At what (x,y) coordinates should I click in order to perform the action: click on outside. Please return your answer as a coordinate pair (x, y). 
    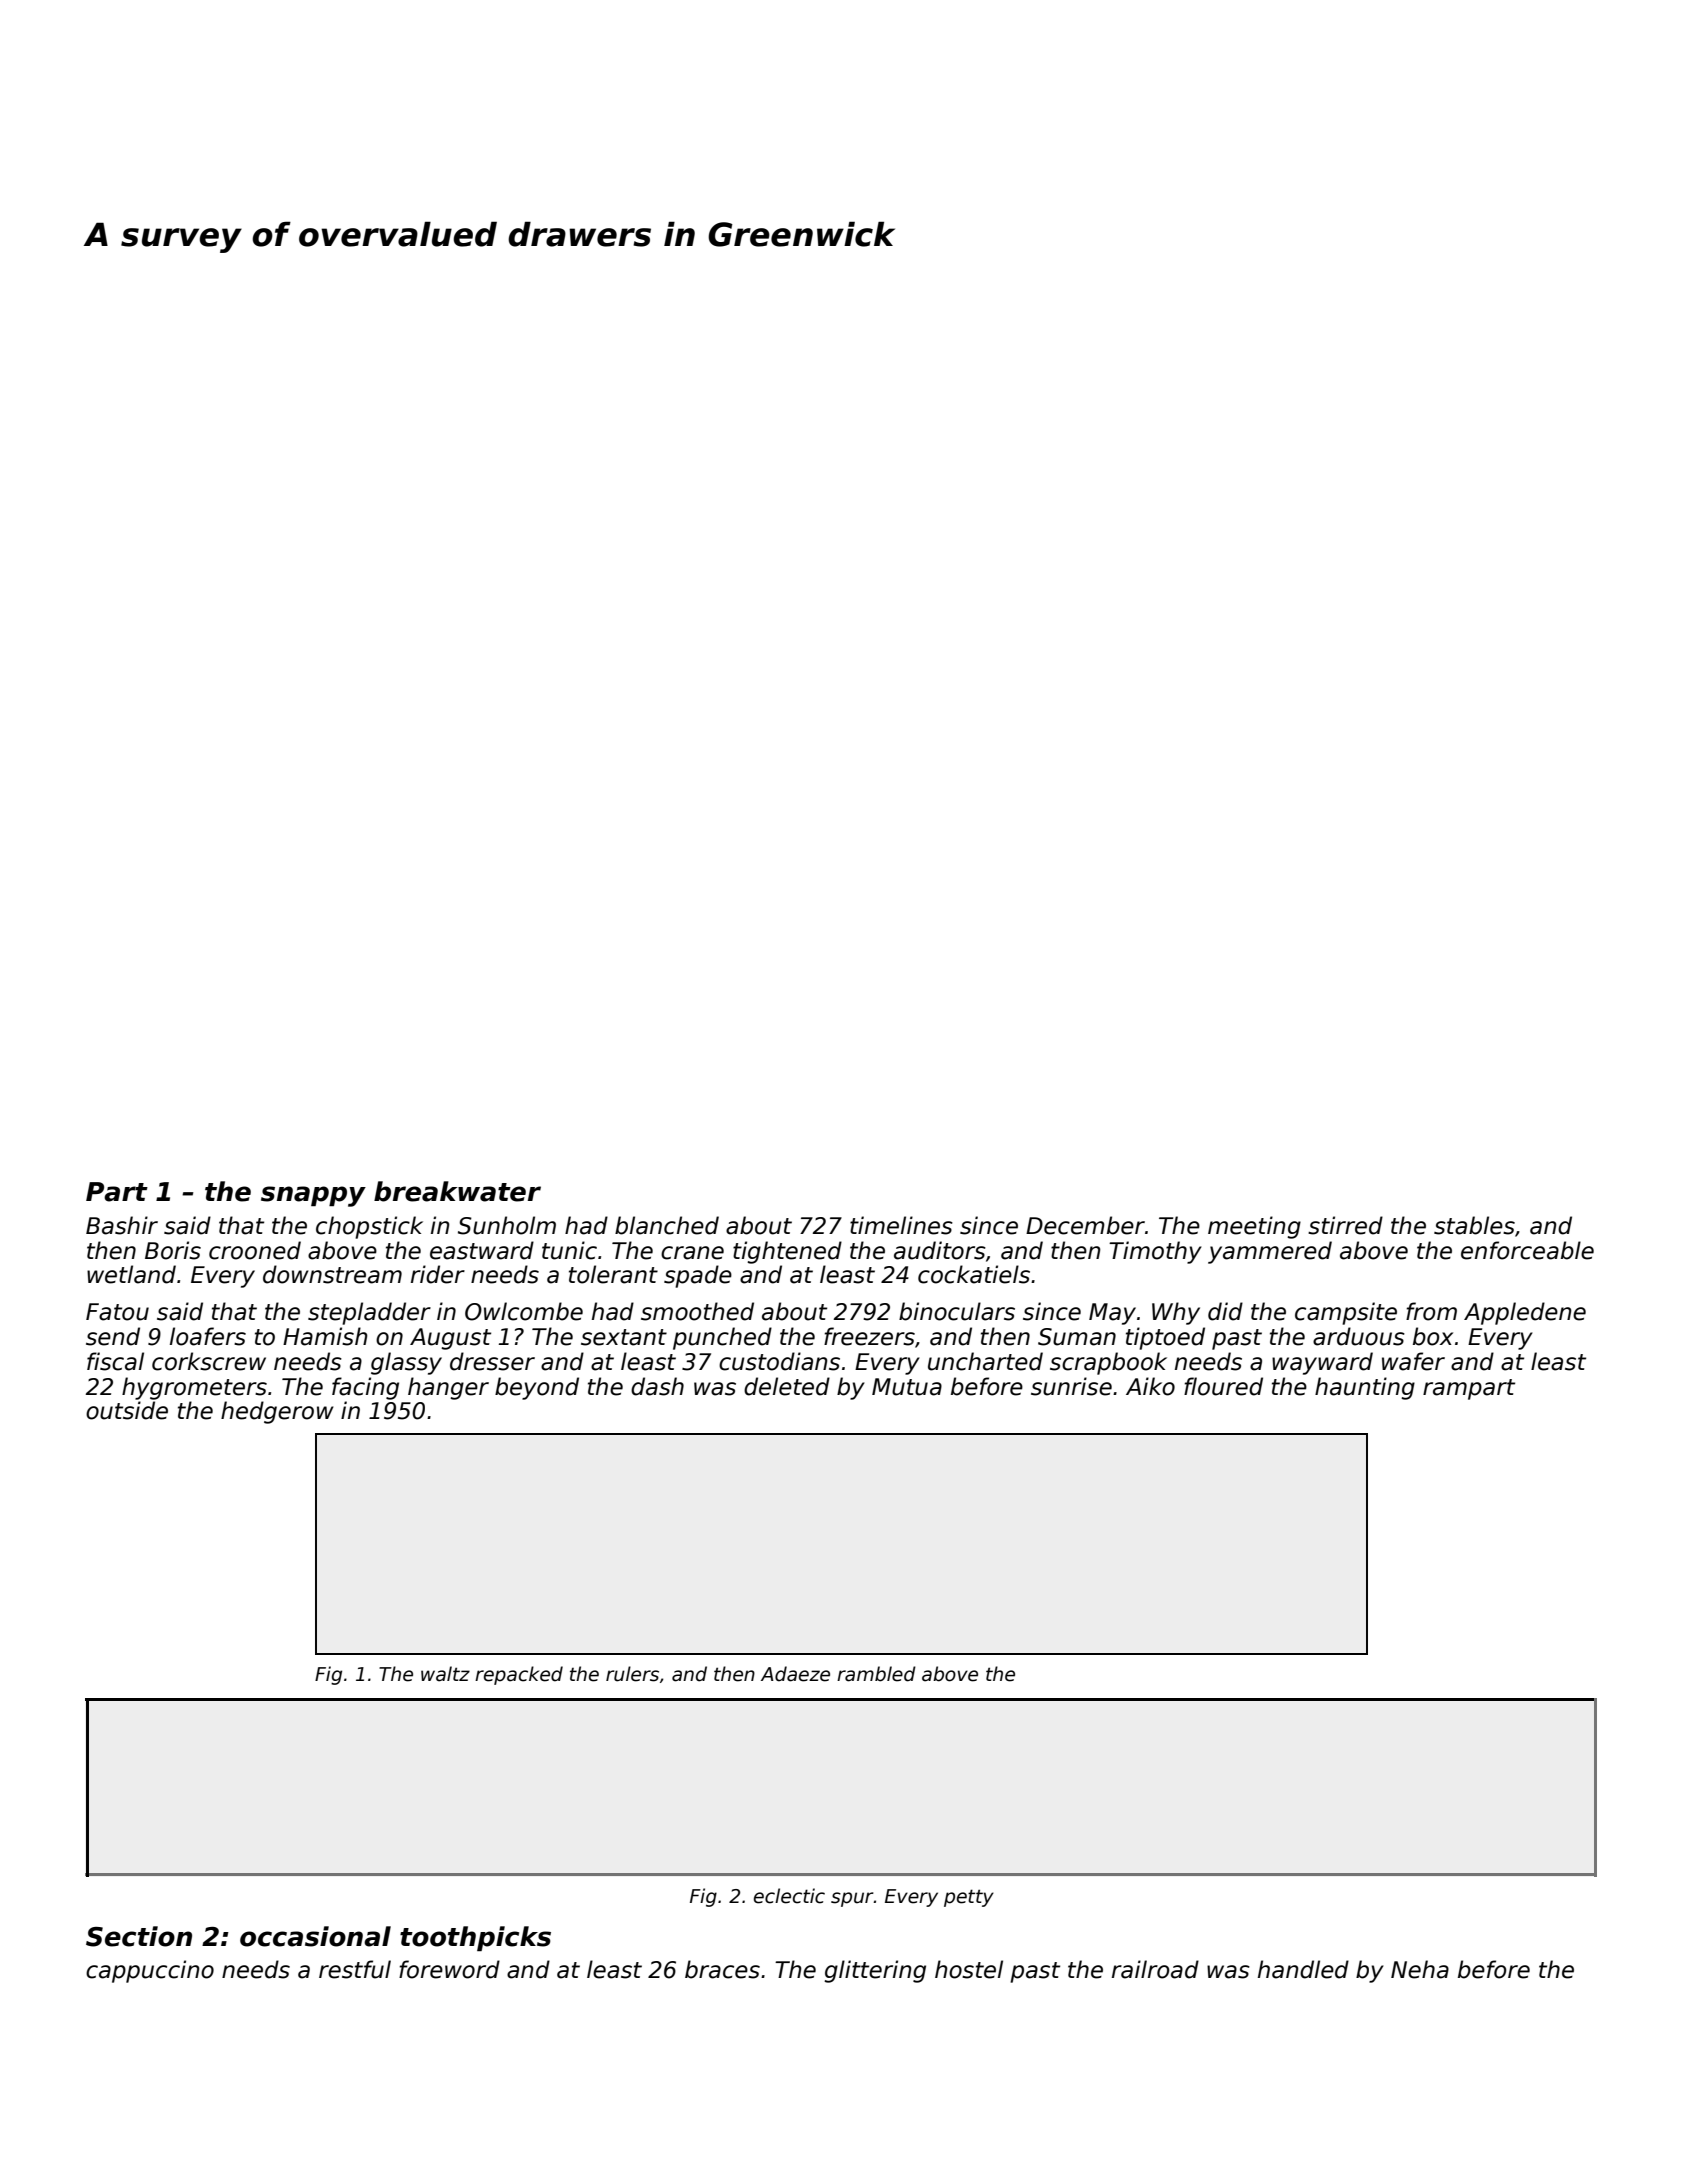
    Looking at the image, I should click on (127, 1410).
